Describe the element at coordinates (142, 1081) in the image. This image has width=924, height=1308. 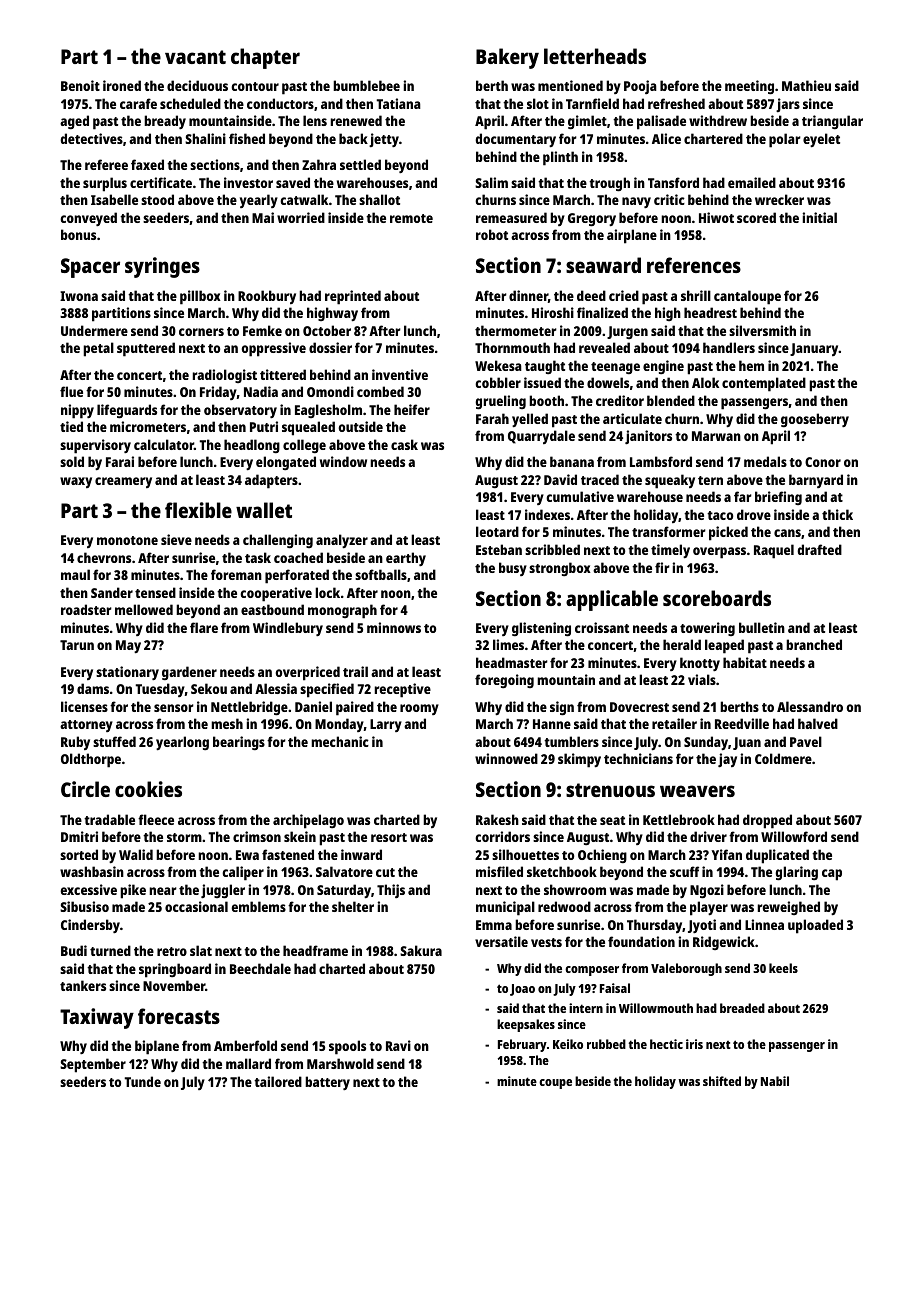
I see `Tunde` at that location.
